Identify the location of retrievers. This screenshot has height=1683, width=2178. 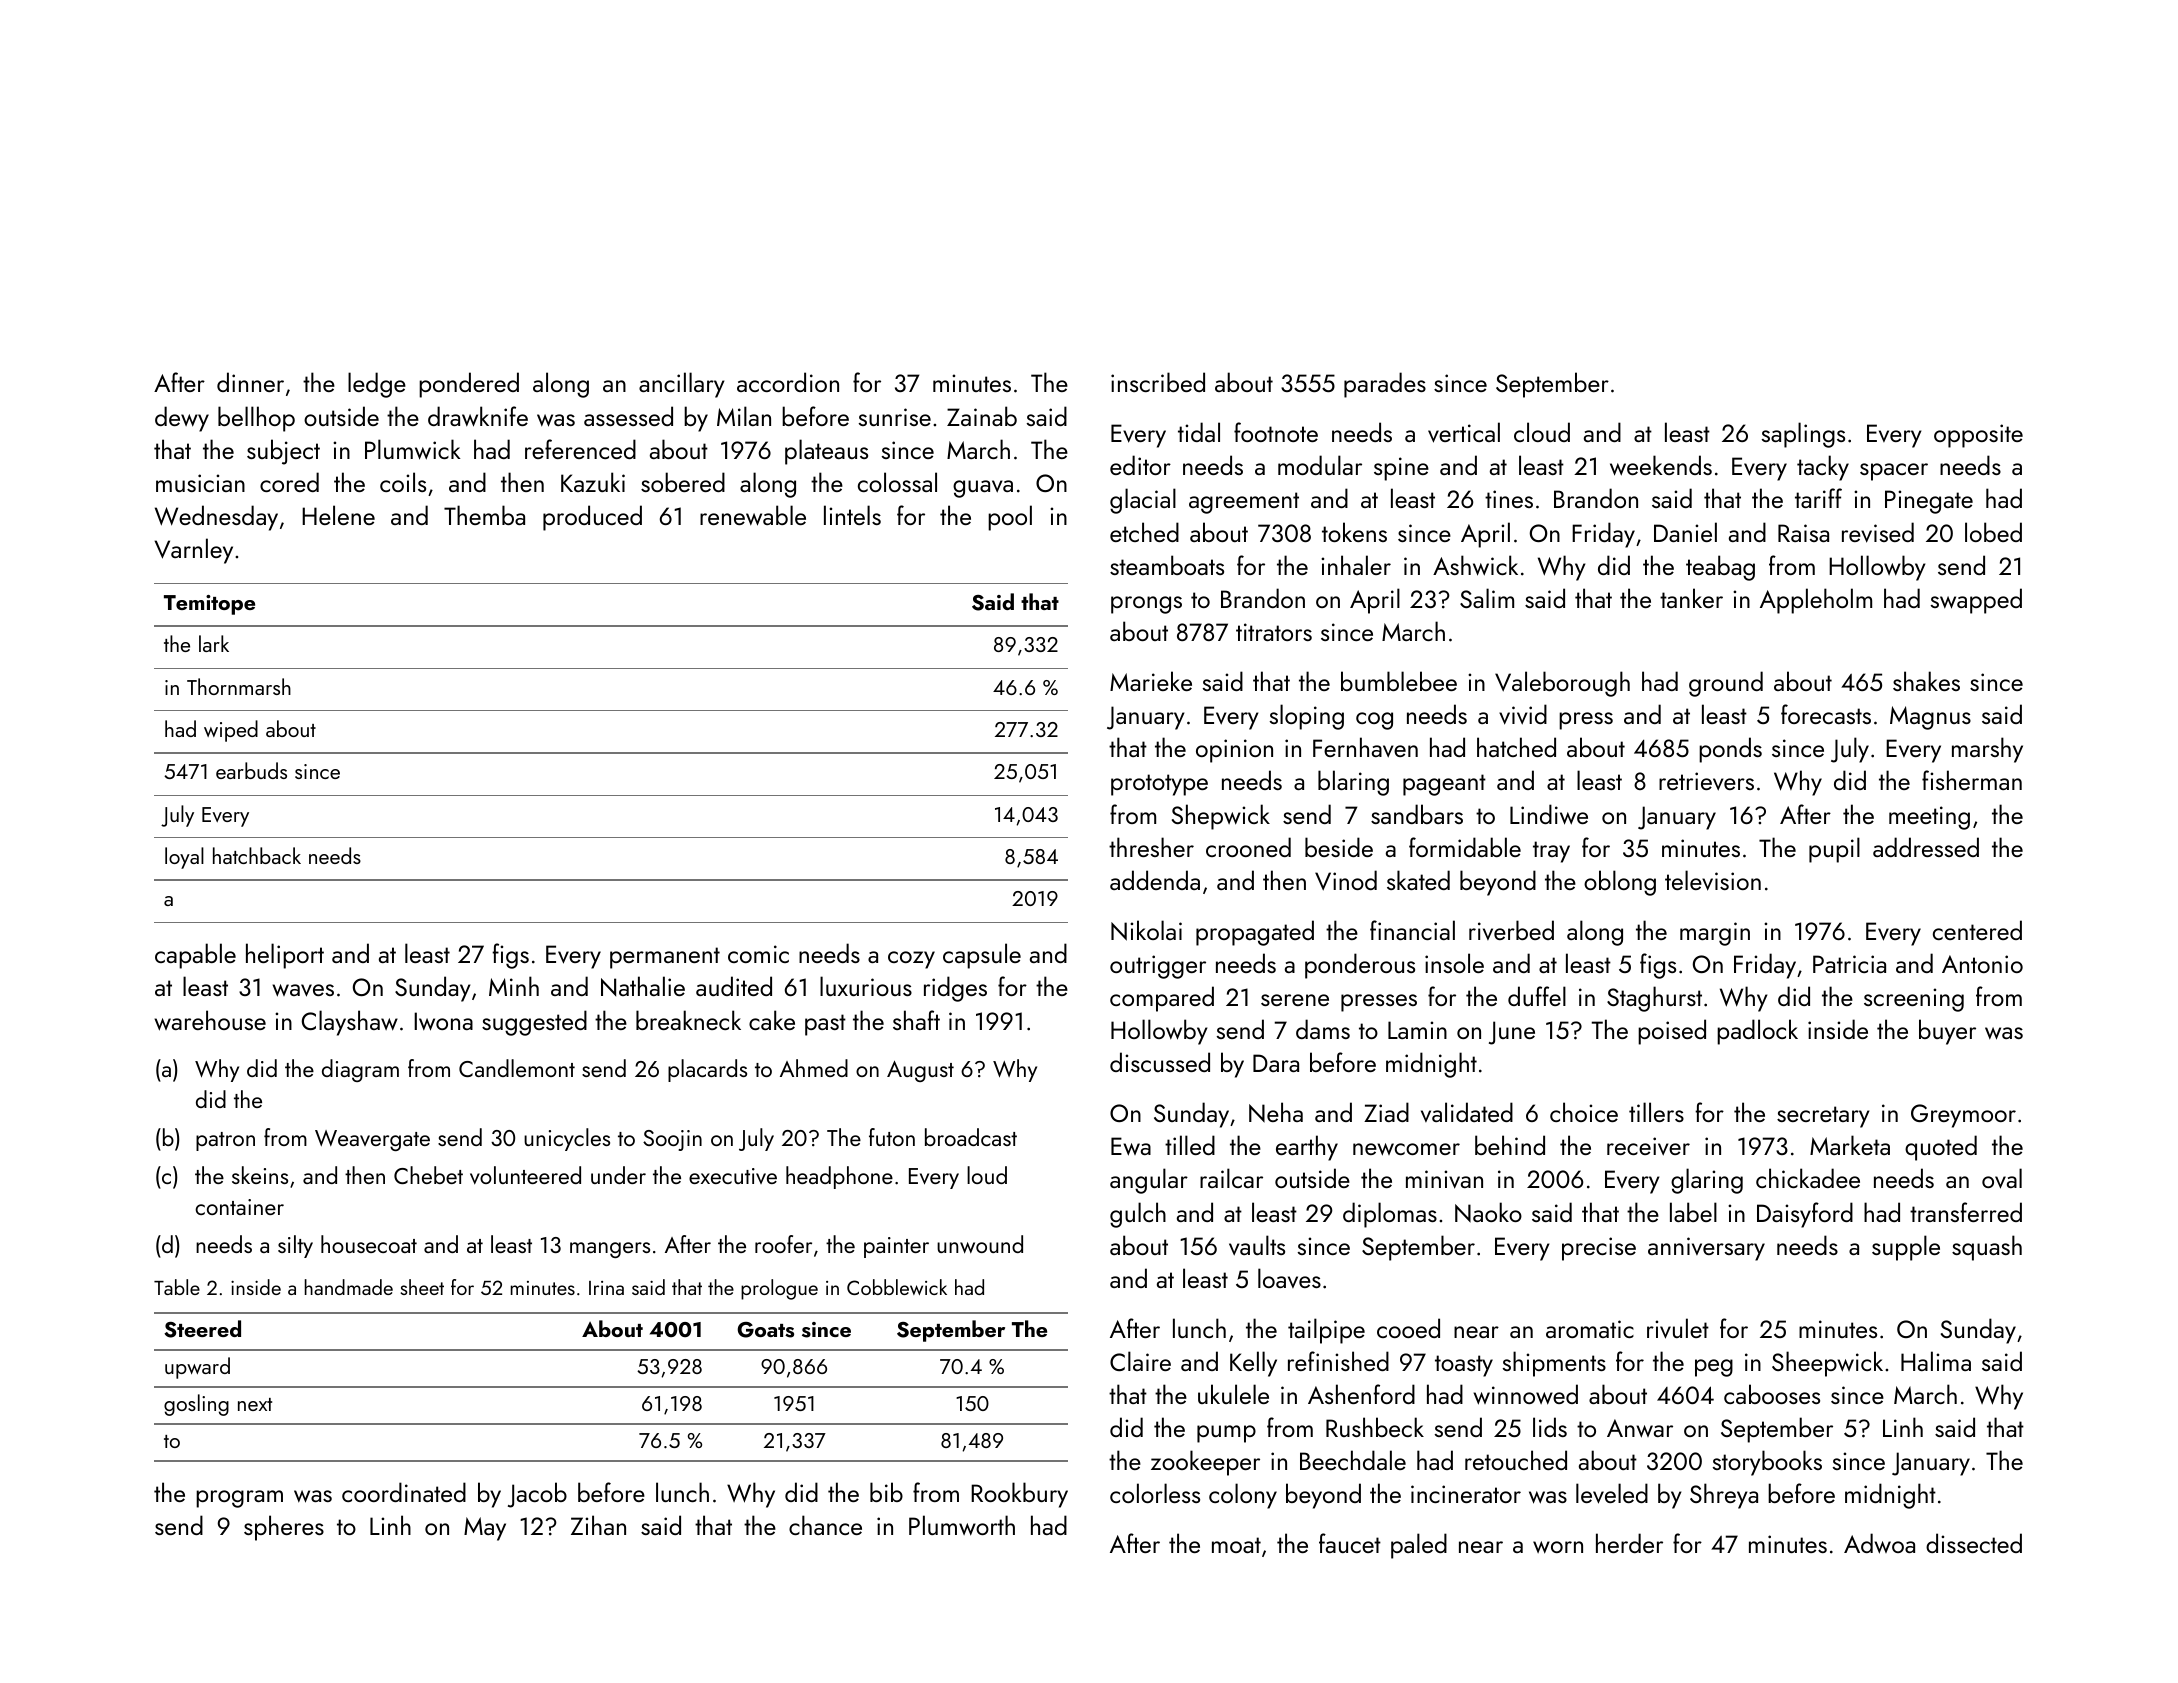
(1706, 781).
